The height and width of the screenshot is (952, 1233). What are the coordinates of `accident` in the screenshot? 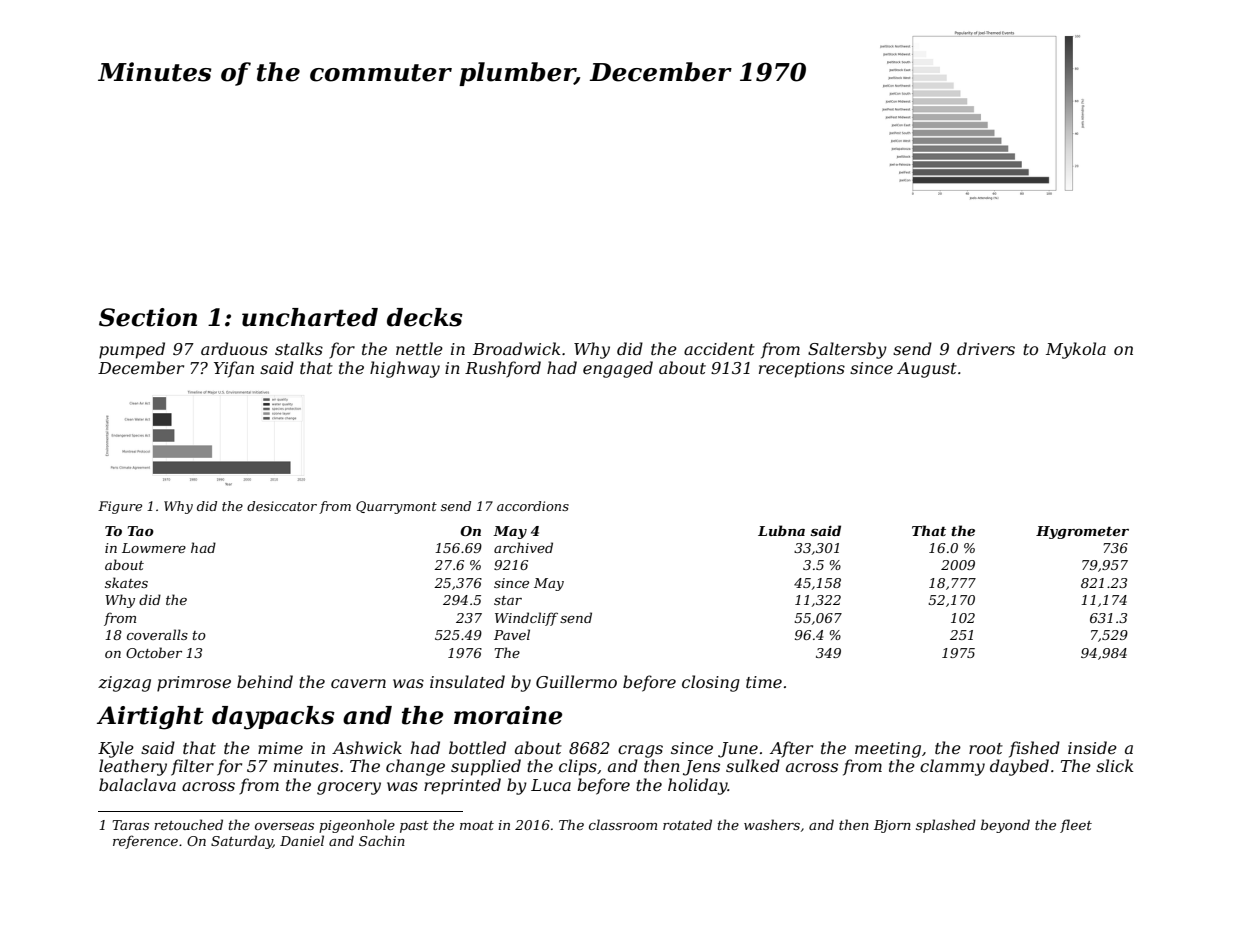 It's located at (719, 348).
